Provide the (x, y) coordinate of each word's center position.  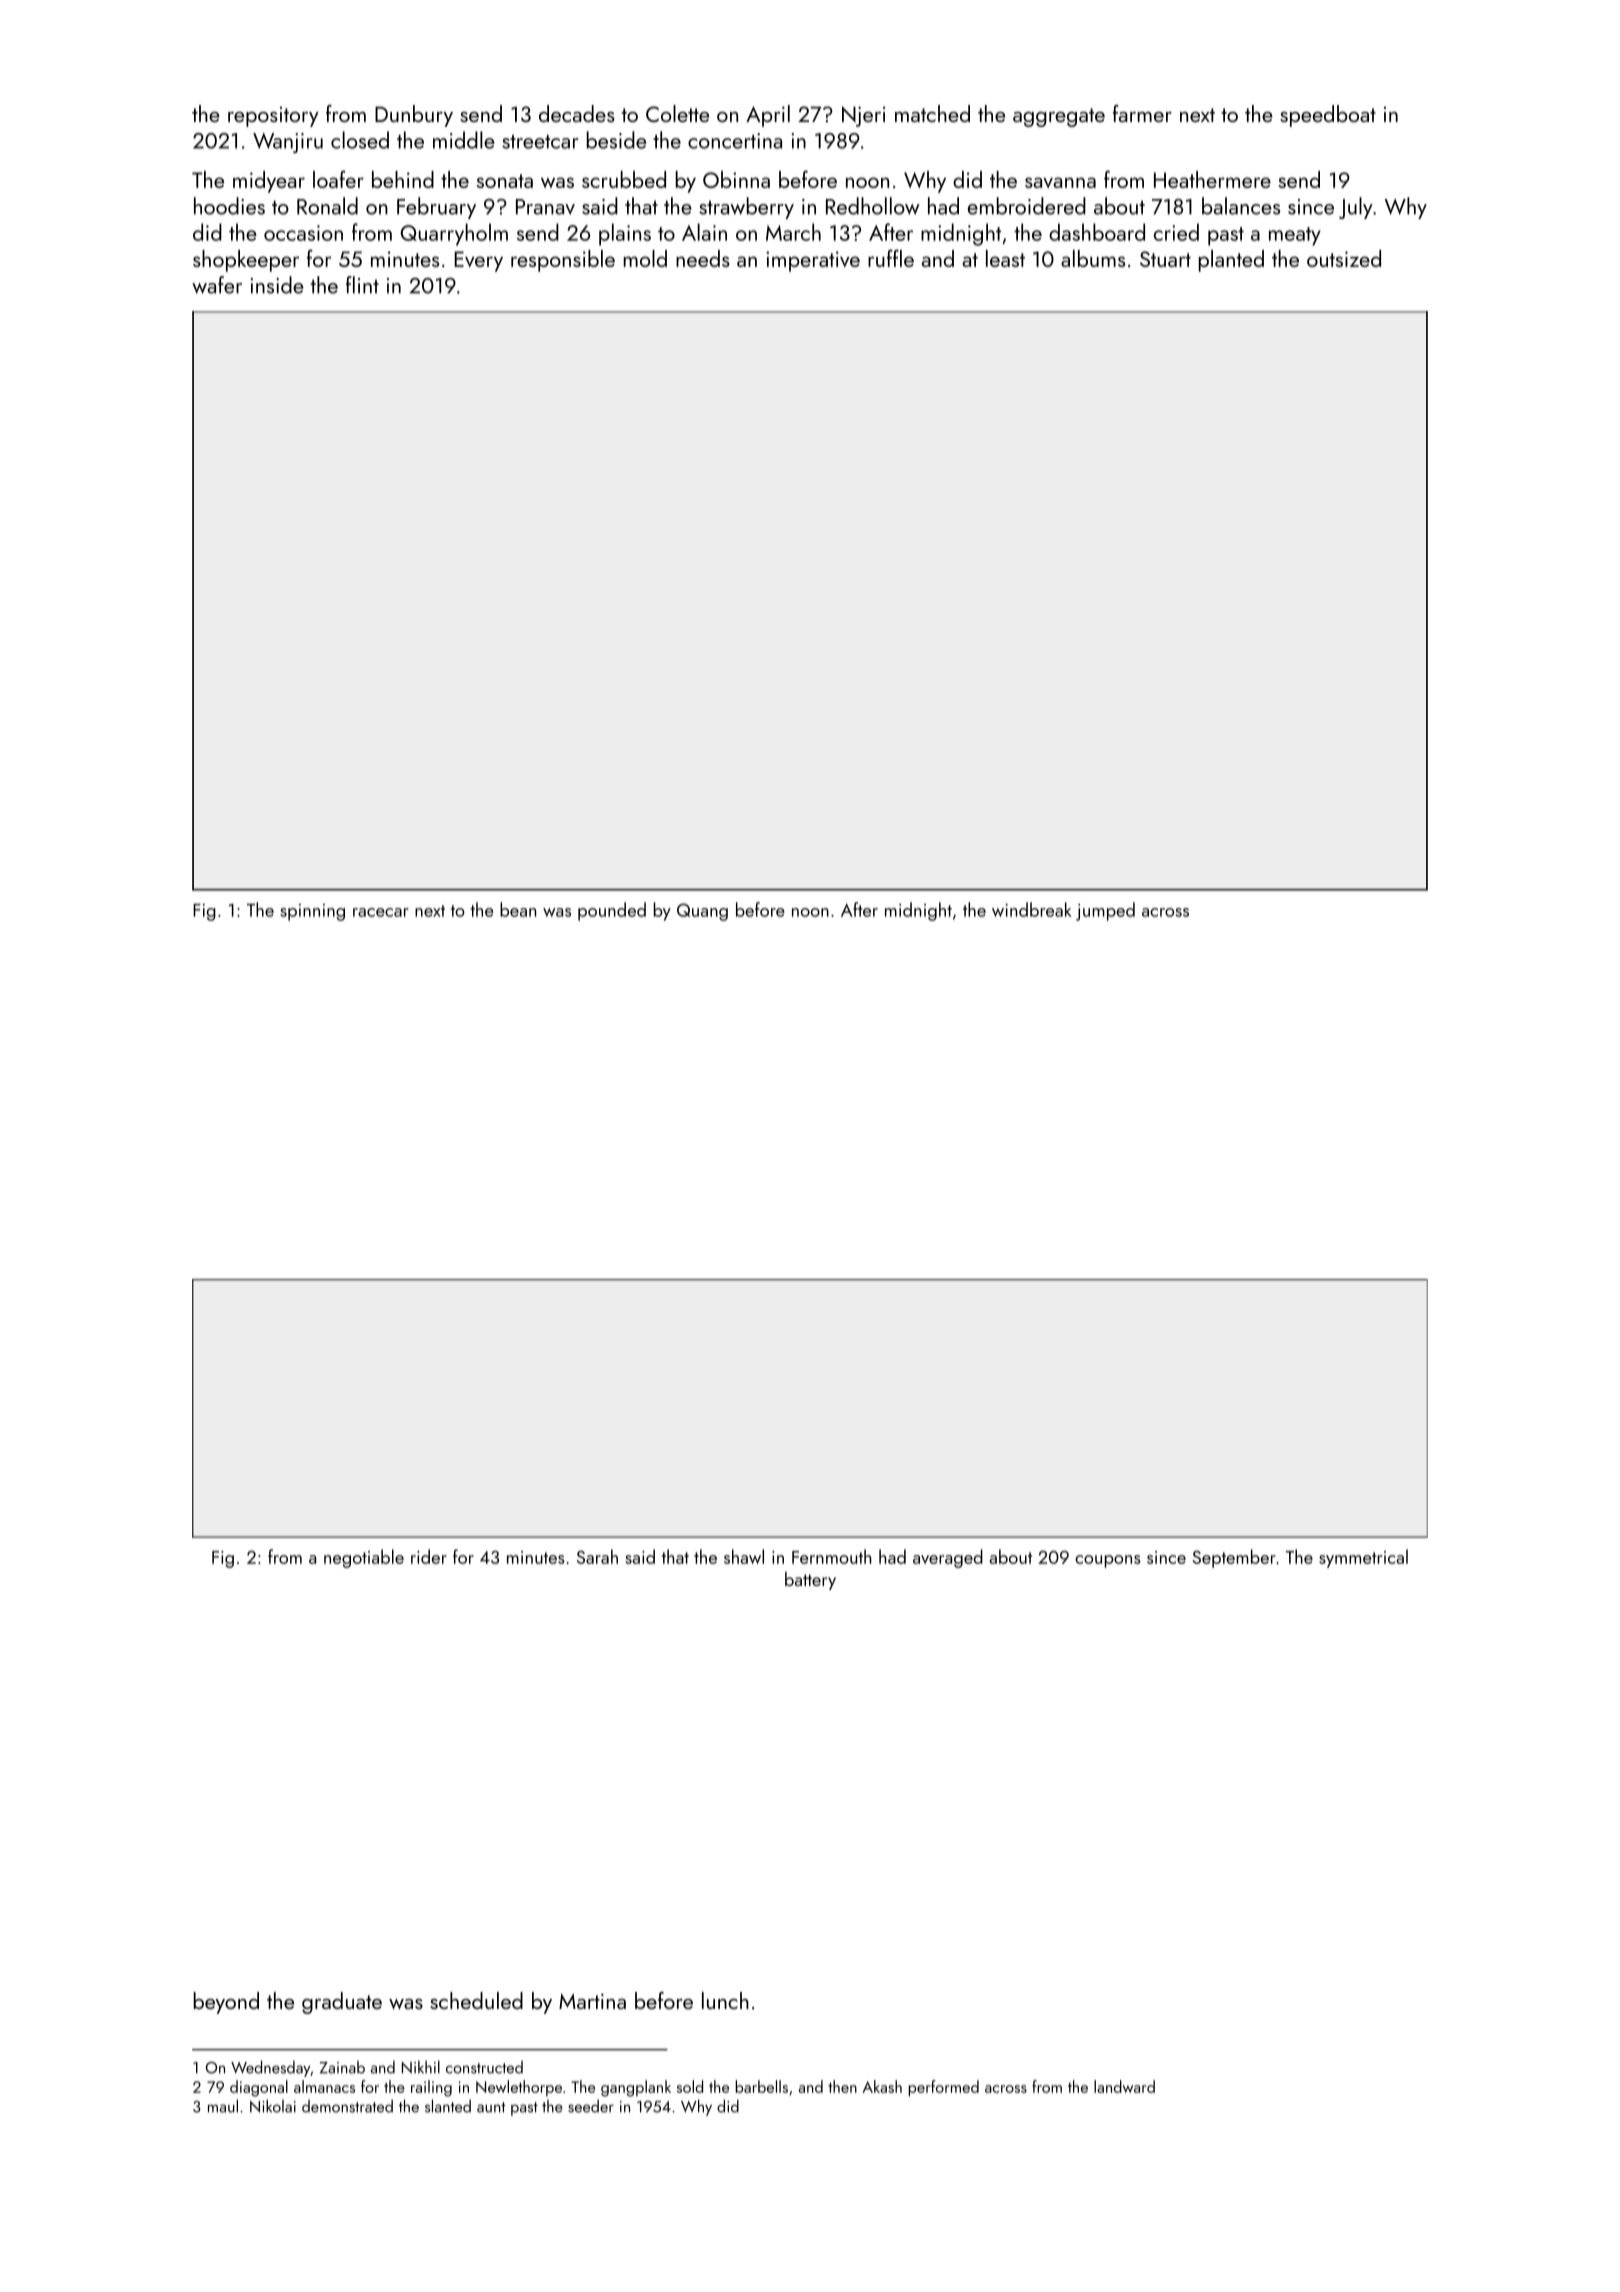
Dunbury (414, 116)
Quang (702, 912)
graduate (342, 2003)
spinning (312, 912)
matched (932, 113)
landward (1124, 2086)
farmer (1142, 113)
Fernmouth (831, 1556)
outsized (1344, 258)
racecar (381, 912)
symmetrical (1363, 1558)
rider (429, 1556)
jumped (1105, 911)
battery (810, 1581)
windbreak (1032, 909)
